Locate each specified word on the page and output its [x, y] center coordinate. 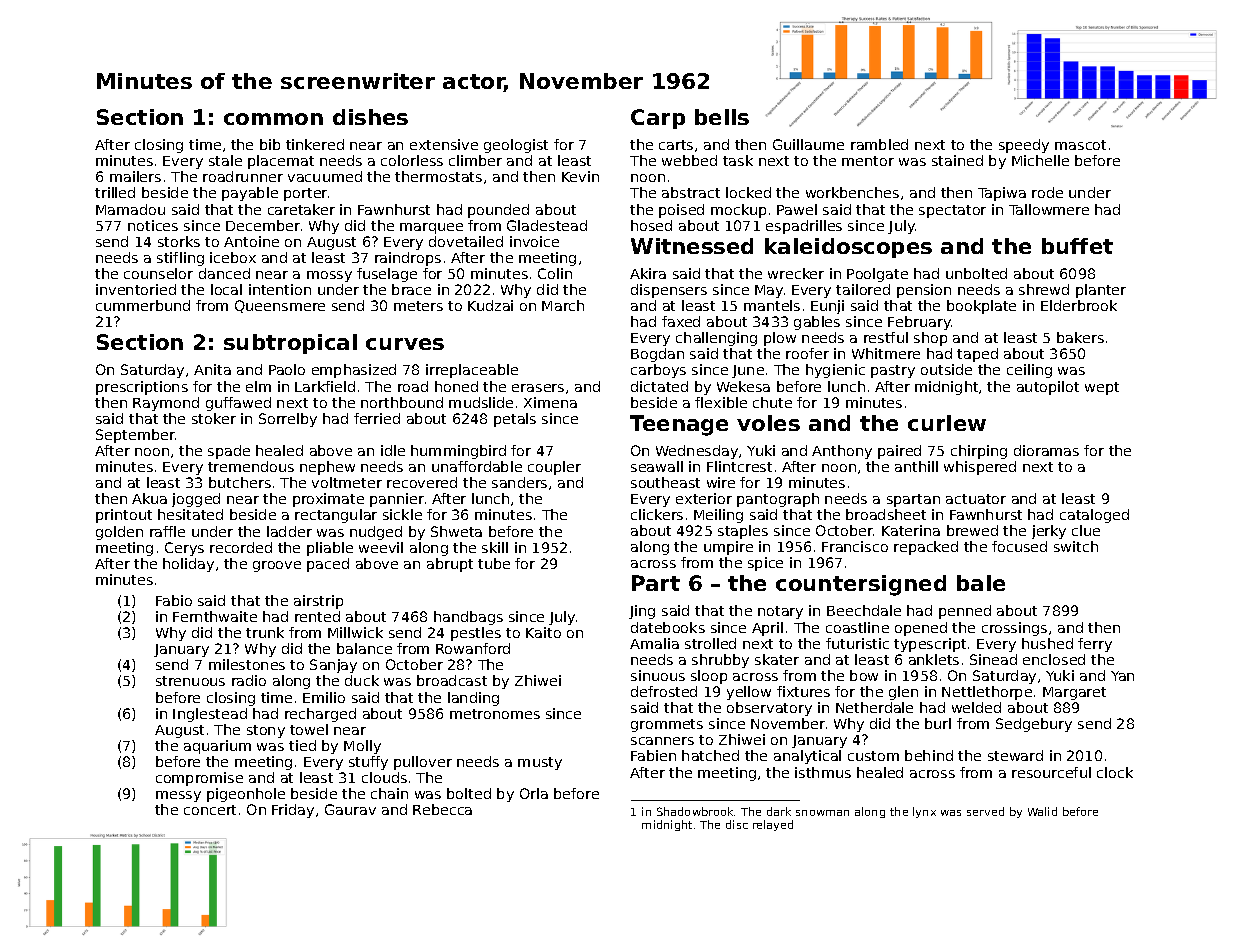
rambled [879, 144]
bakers [1080, 337]
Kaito [543, 632]
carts [676, 145]
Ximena [550, 402]
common [273, 119]
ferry [1095, 645]
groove [277, 566]
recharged [320, 715]
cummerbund [143, 305]
